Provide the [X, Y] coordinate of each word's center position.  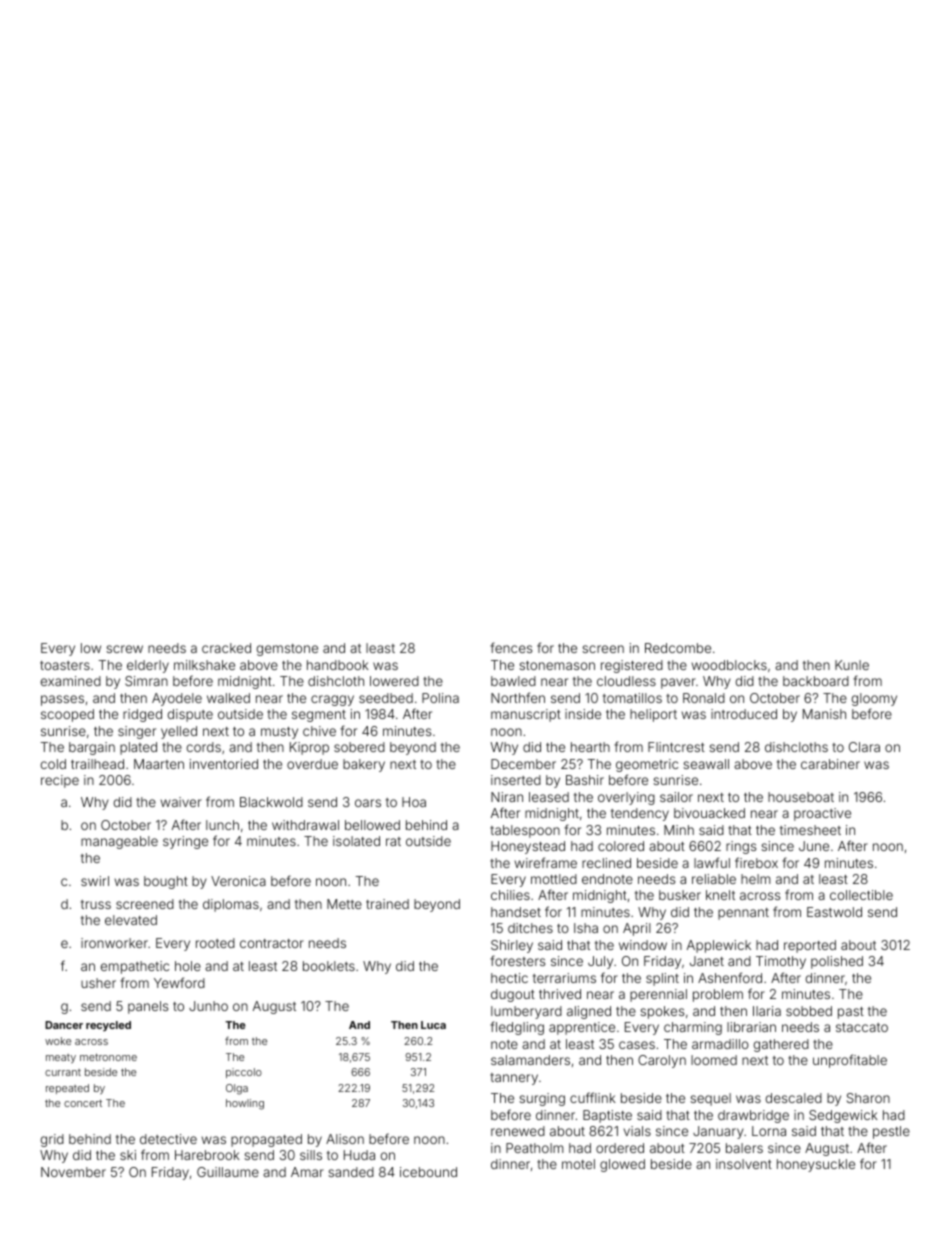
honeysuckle [816, 1165]
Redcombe [678, 648]
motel [578, 1164]
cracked [226, 648]
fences [511, 647]
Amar [307, 1172]
